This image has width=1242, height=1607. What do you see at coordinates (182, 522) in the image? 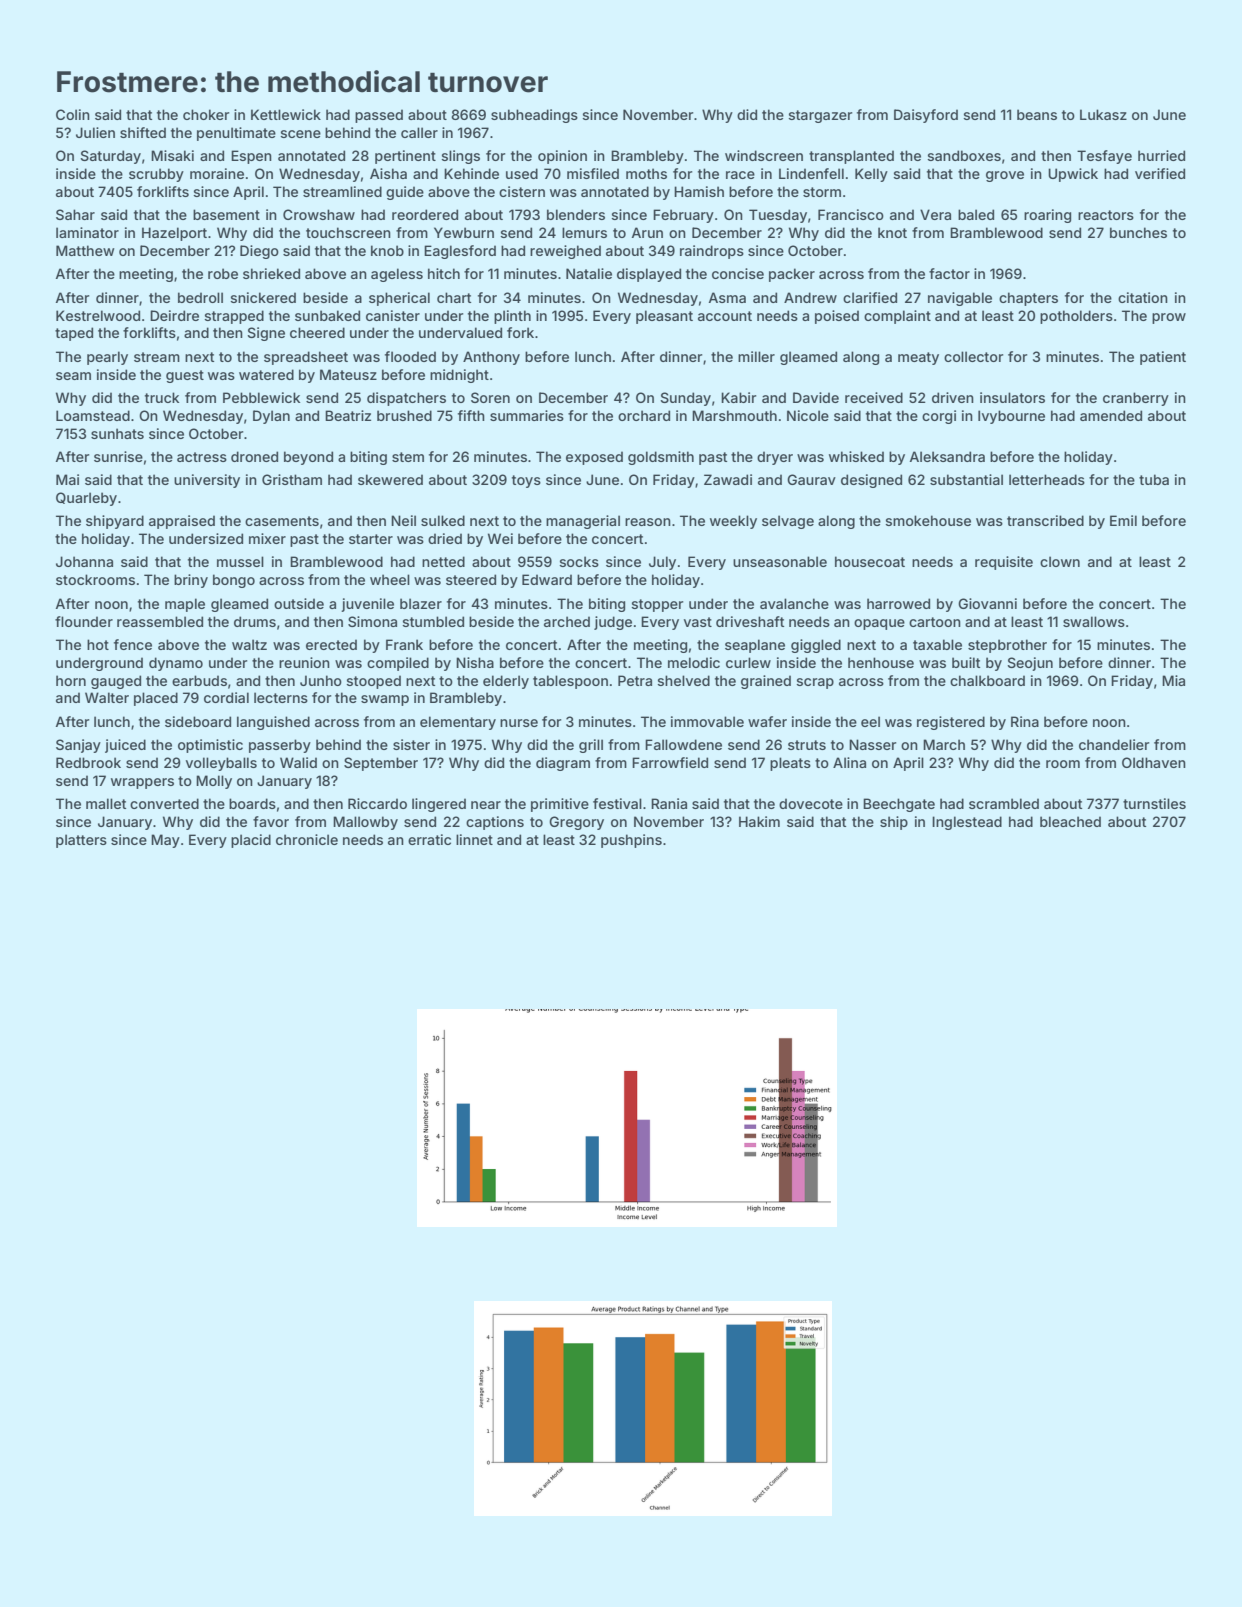
I see `appraised` at bounding box center [182, 522].
